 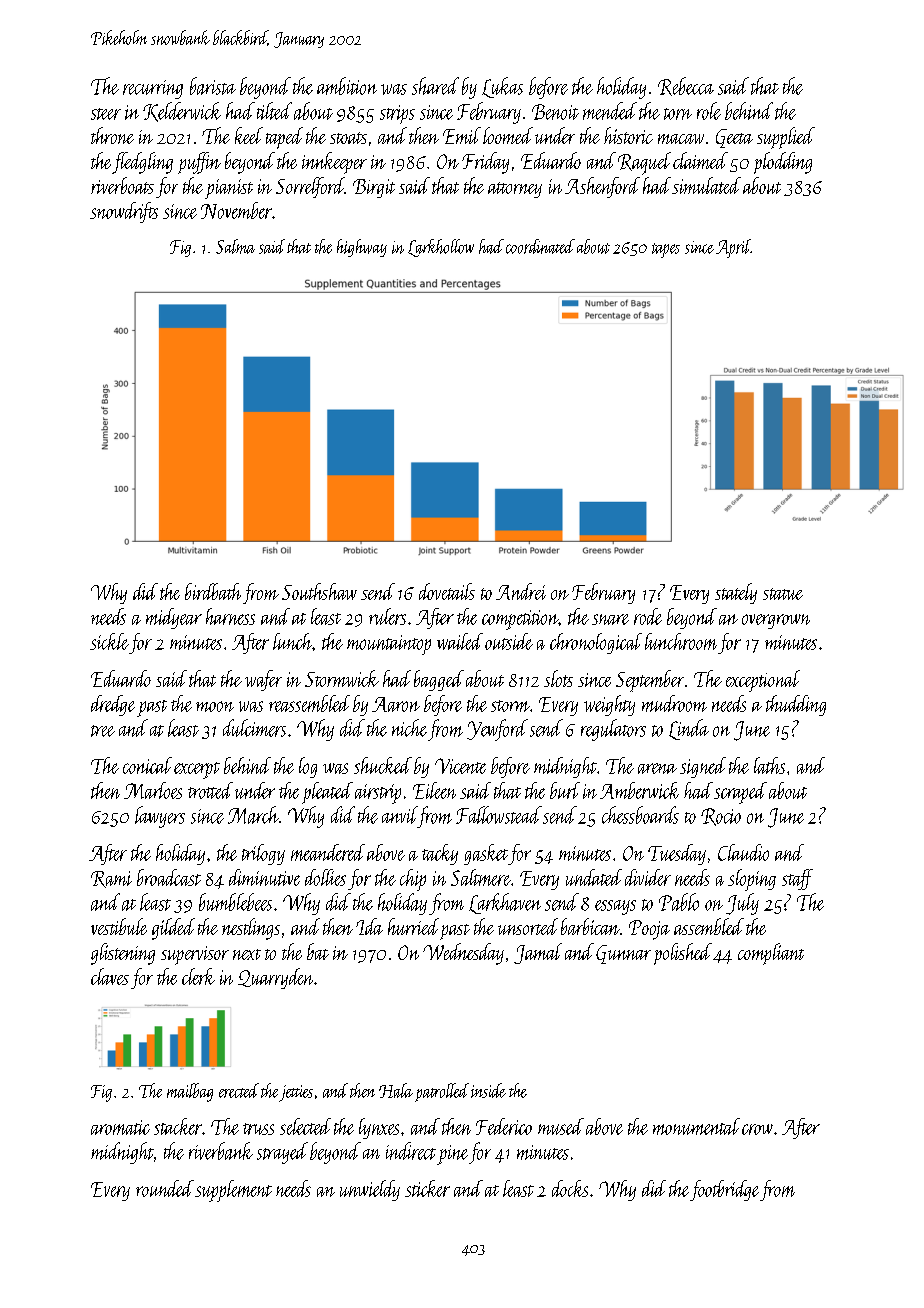 I want to click on mailbag, so click(x=190, y=1092).
